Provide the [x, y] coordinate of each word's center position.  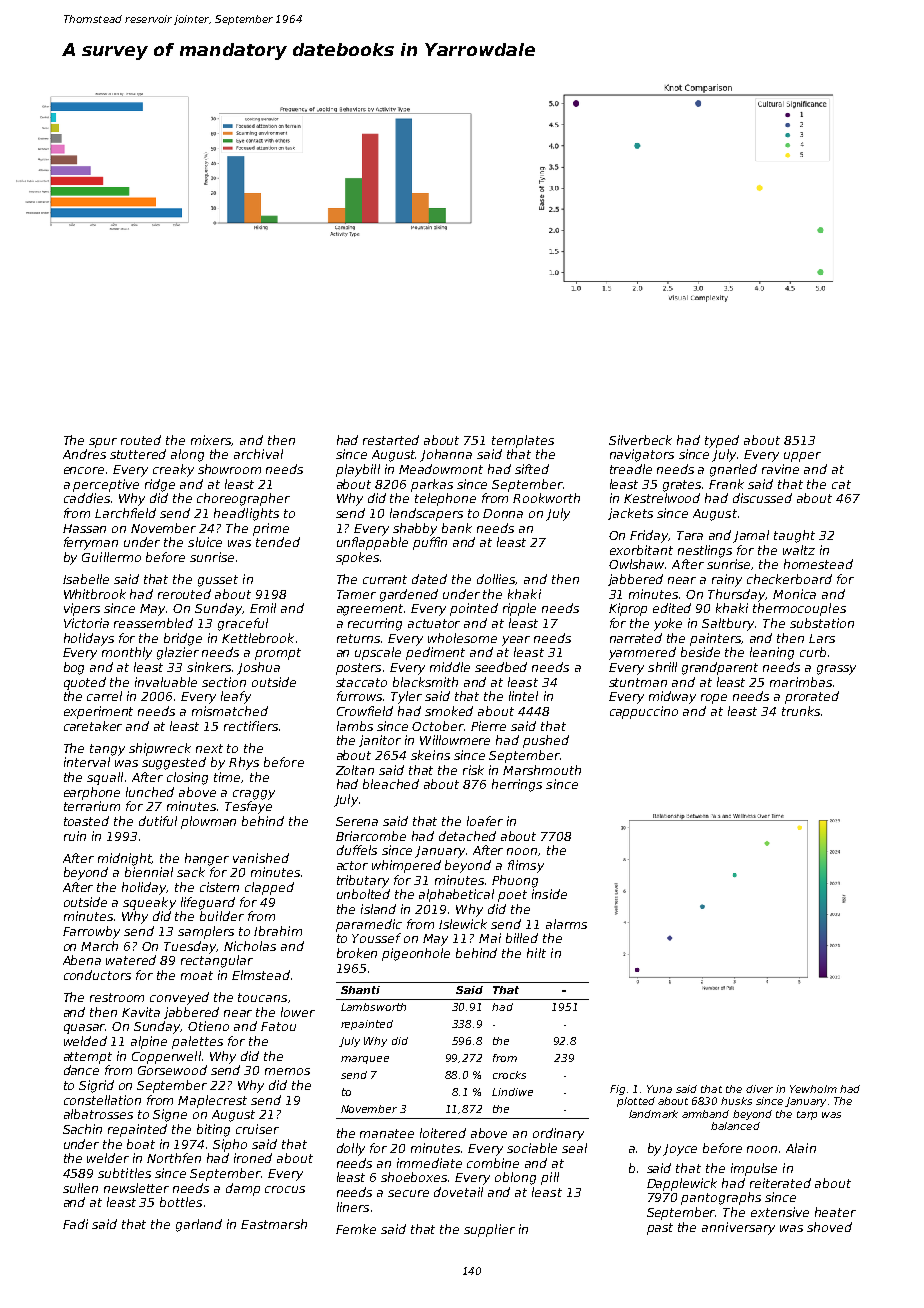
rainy [727, 580]
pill [550, 1178]
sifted [532, 469]
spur [103, 443]
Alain [801, 1148]
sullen [80, 1188]
